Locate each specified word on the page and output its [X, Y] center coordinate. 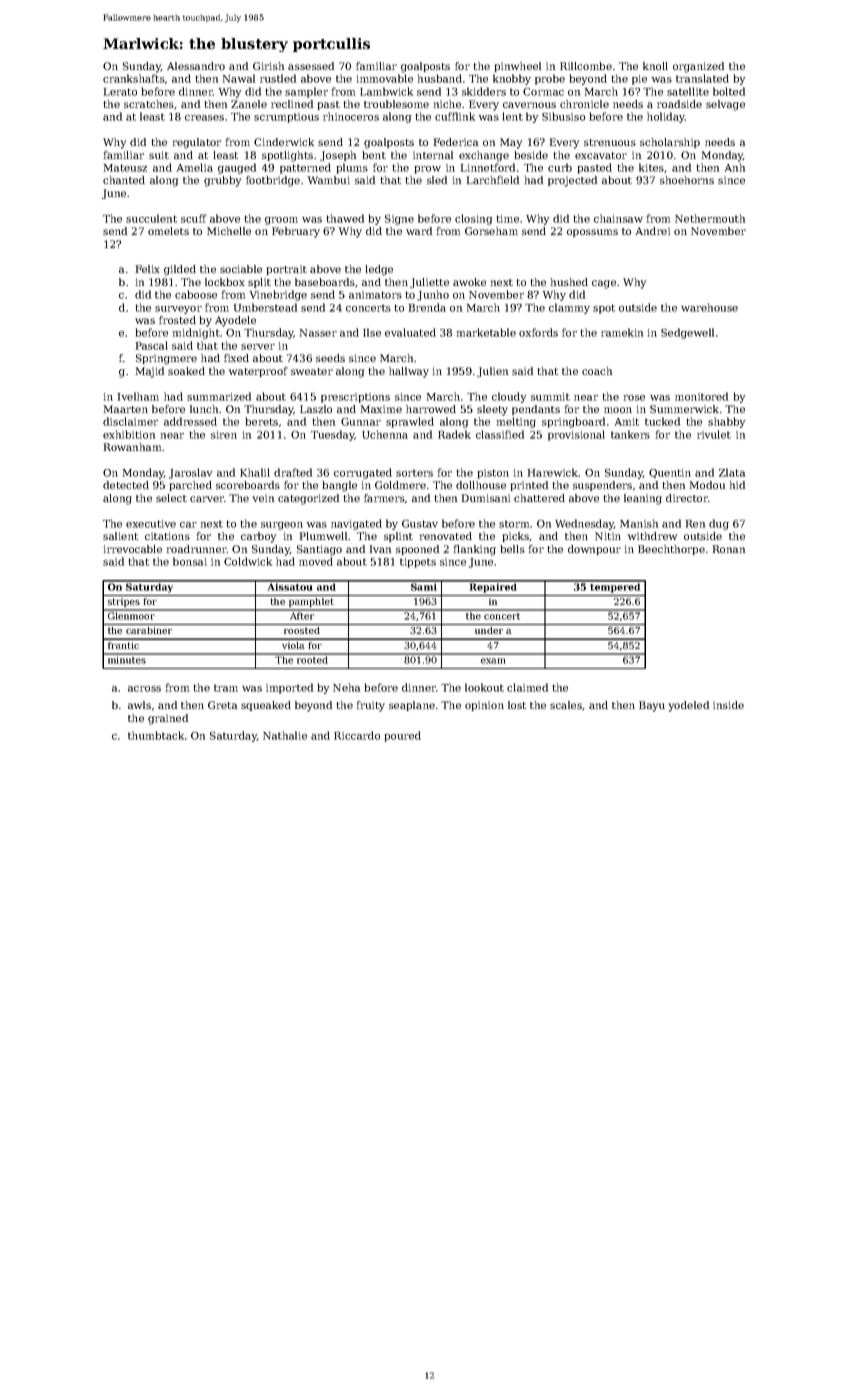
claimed [527, 687]
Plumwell [323, 536]
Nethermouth [710, 218]
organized [698, 67]
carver [207, 499]
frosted [177, 320]
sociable [241, 269]
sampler [306, 92]
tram [226, 688]
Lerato [120, 92]
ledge [379, 270]
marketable [486, 332]
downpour [594, 550]
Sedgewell [687, 333]
